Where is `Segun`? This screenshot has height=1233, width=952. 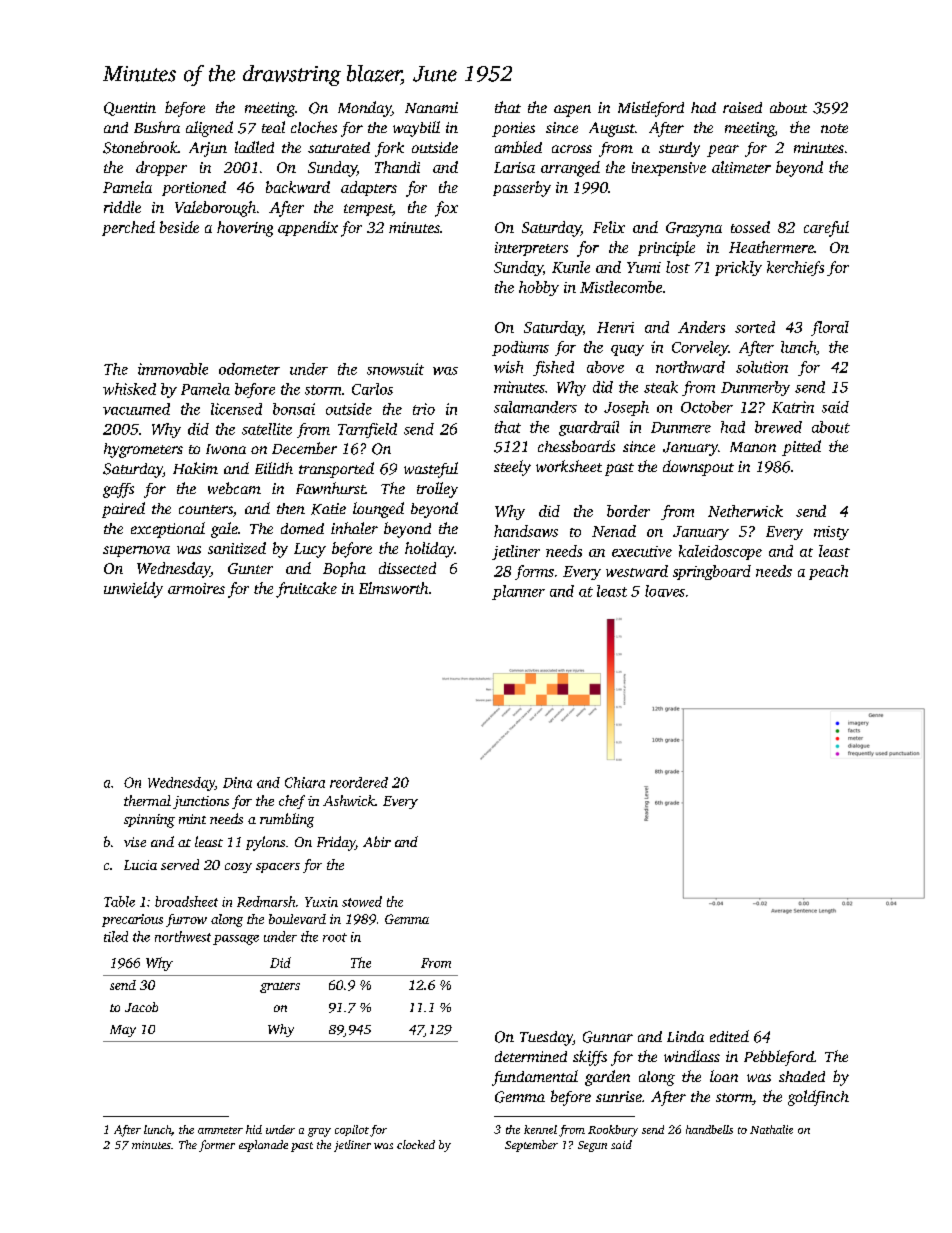
Segun is located at coordinates (592, 1146).
